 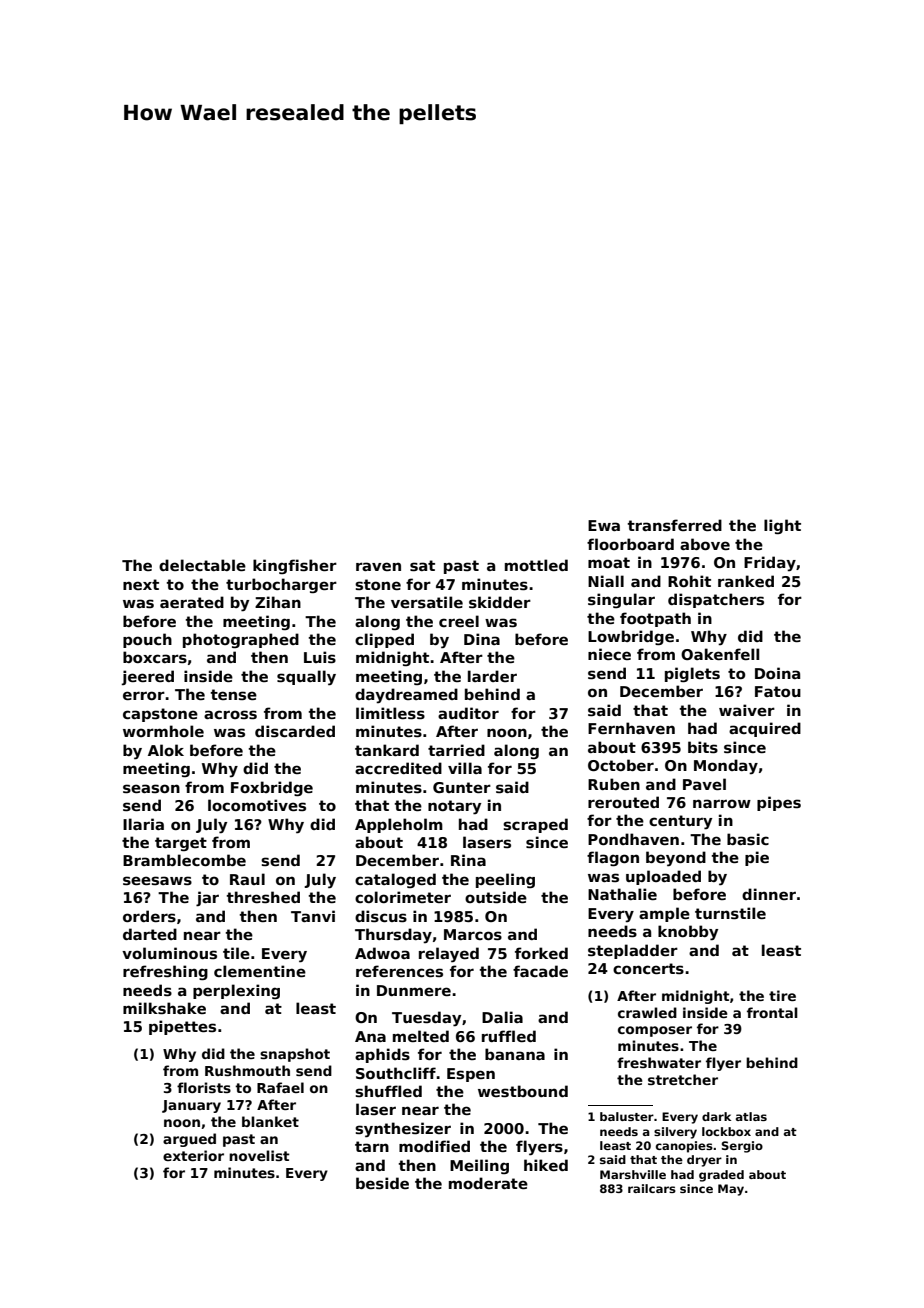 I want to click on creel, so click(x=459, y=621).
